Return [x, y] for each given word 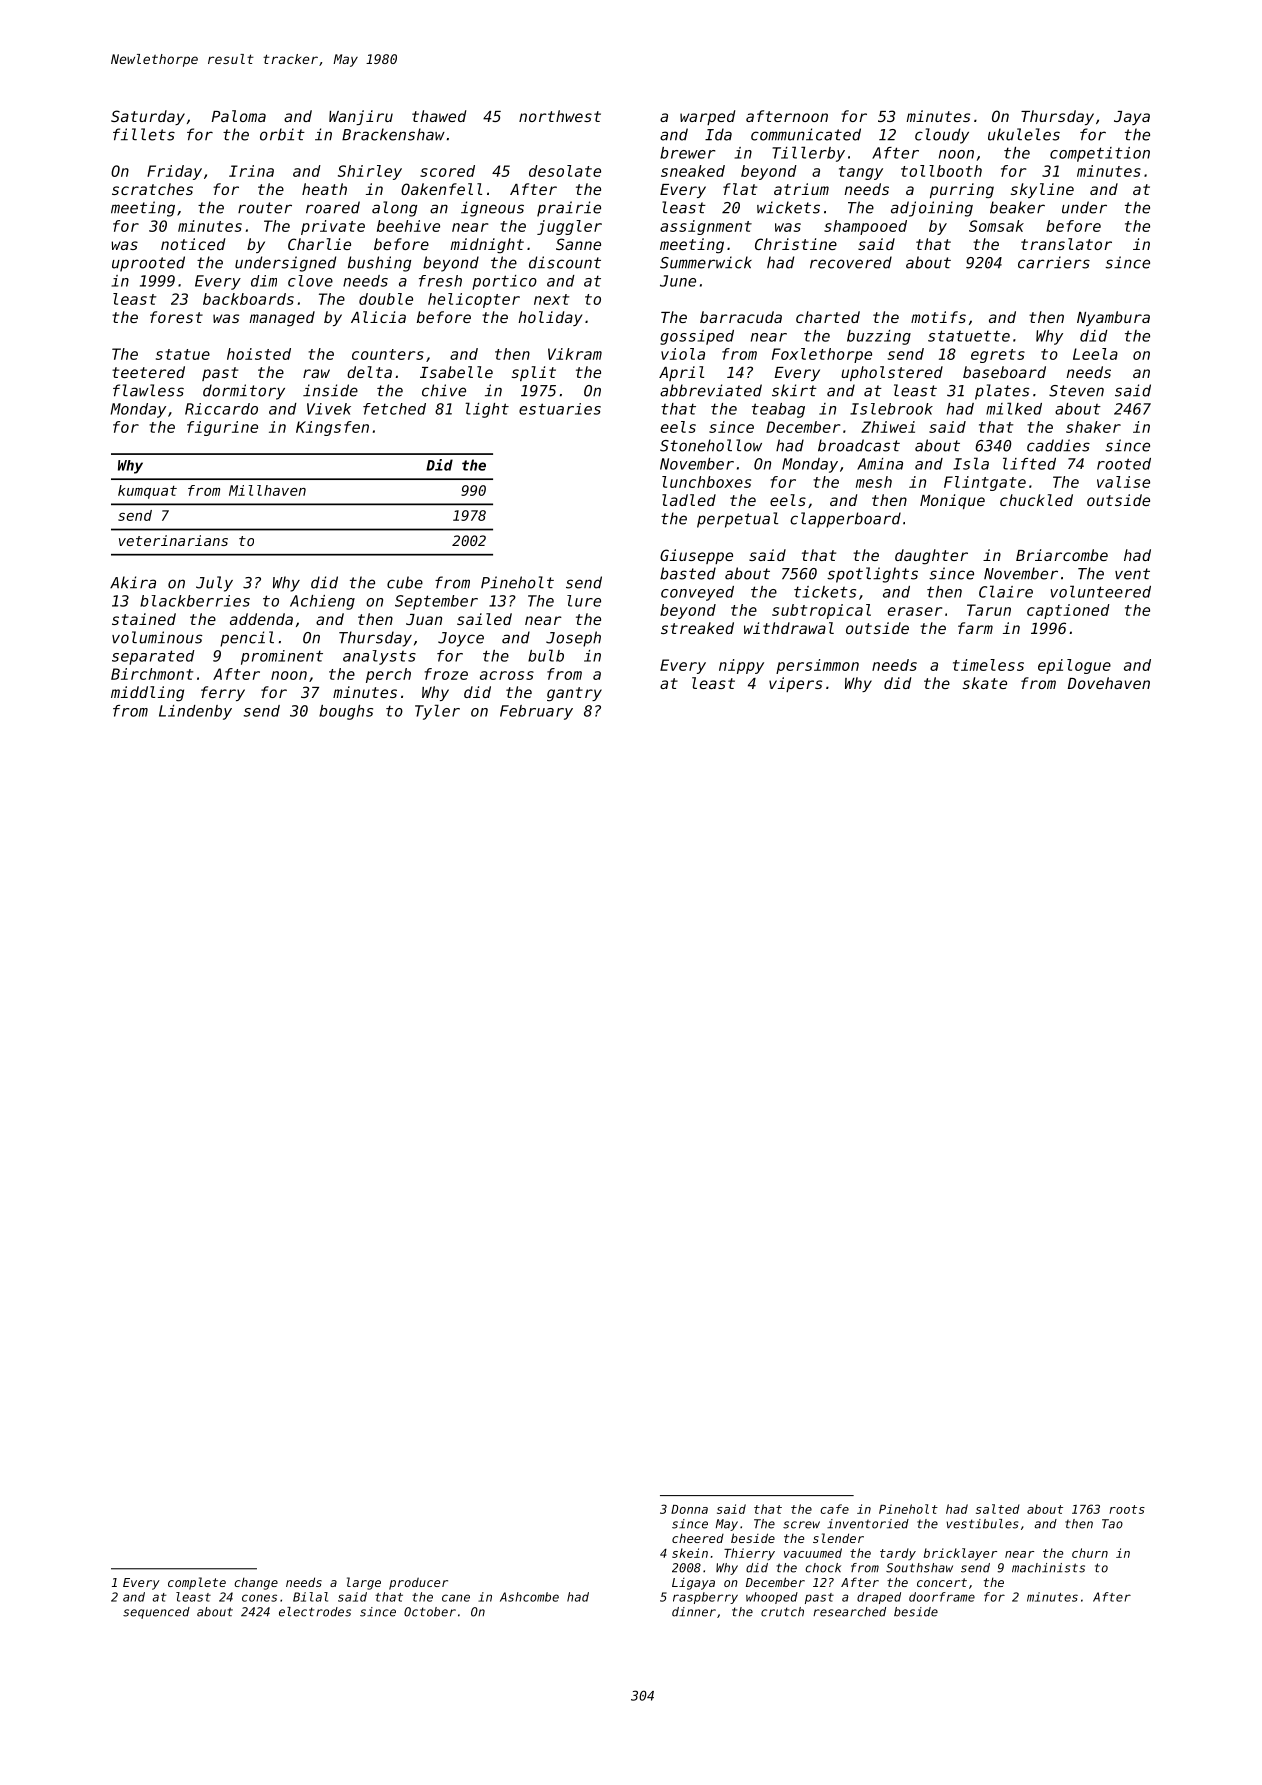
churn [1090, 1553]
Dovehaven [1109, 683]
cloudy [942, 136]
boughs [346, 712]
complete [197, 1583]
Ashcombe [529, 1597]
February [536, 712]
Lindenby [195, 712]
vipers [795, 684]
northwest [560, 116]
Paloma [238, 116]
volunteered [1100, 591]
